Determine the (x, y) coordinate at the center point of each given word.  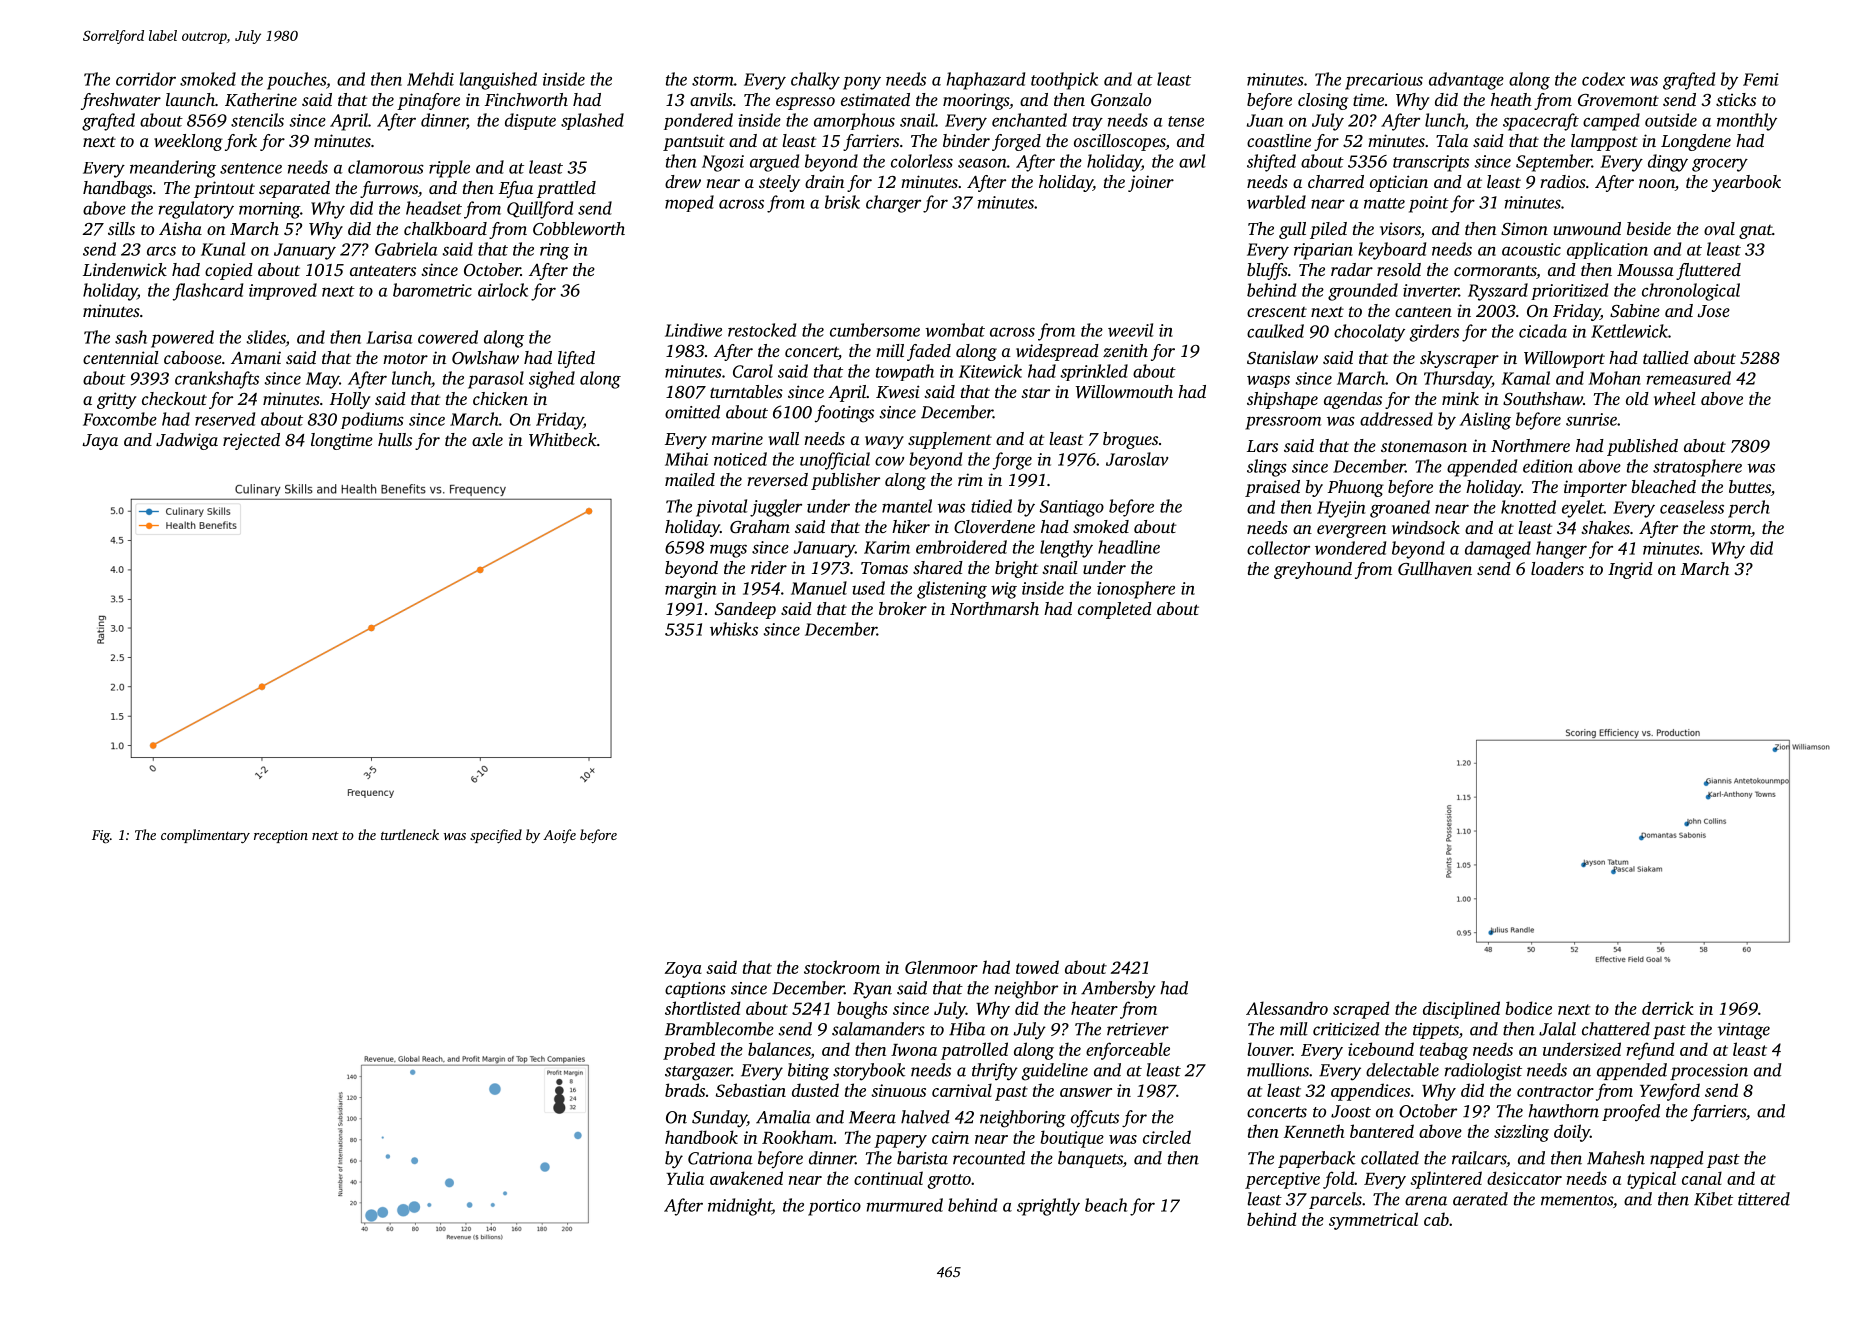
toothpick (1064, 81)
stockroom (842, 967)
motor (405, 358)
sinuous (898, 1090)
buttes (1750, 488)
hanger (1561, 550)
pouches (296, 81)
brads (685, 1090)
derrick (1668, 1008)
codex (1603, 79)
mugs (728, 551)
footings (844, 414)
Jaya (100, 442)
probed (689, 1051)
